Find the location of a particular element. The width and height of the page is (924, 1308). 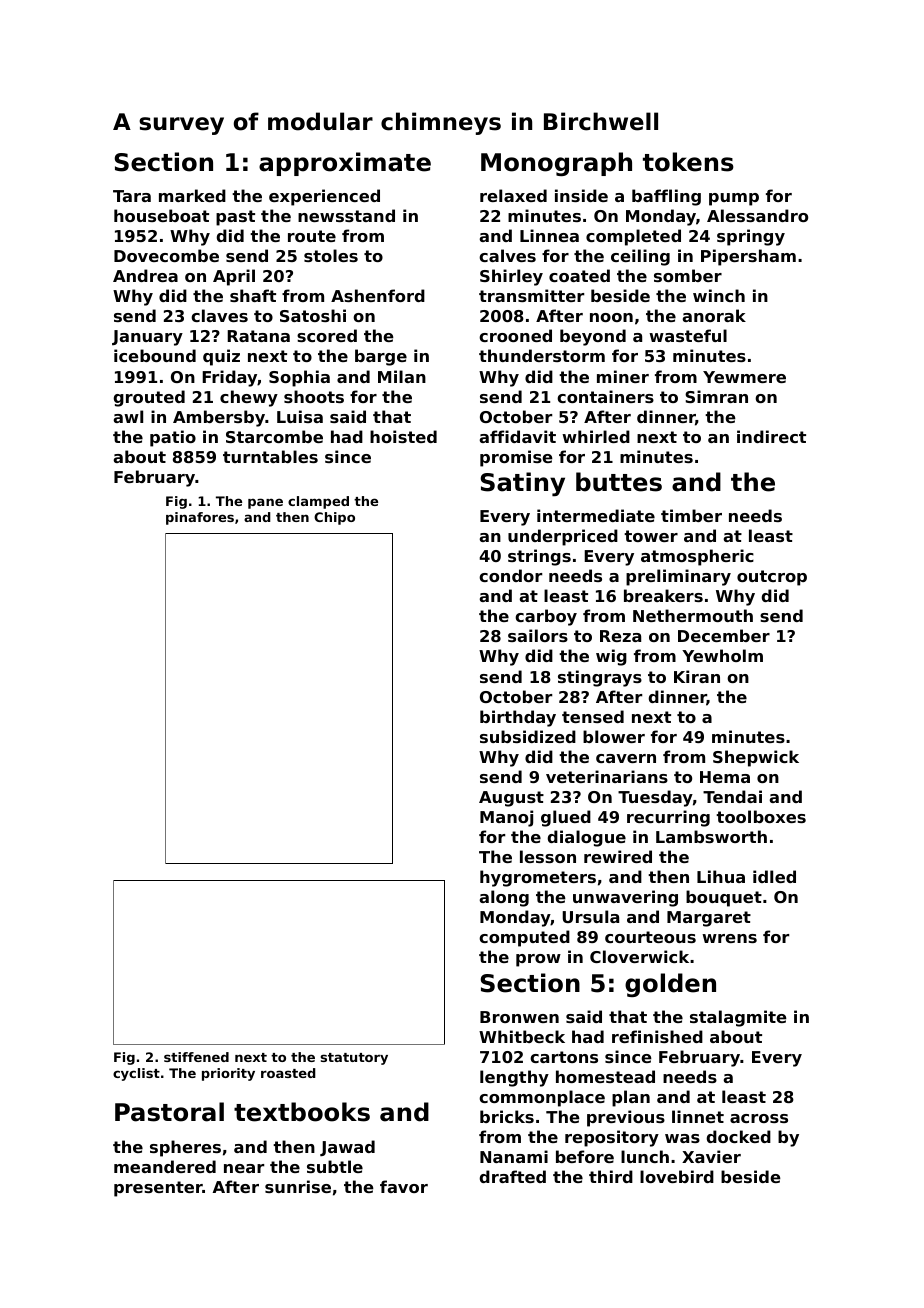

outcrop is located at coordinates (772, 578).
